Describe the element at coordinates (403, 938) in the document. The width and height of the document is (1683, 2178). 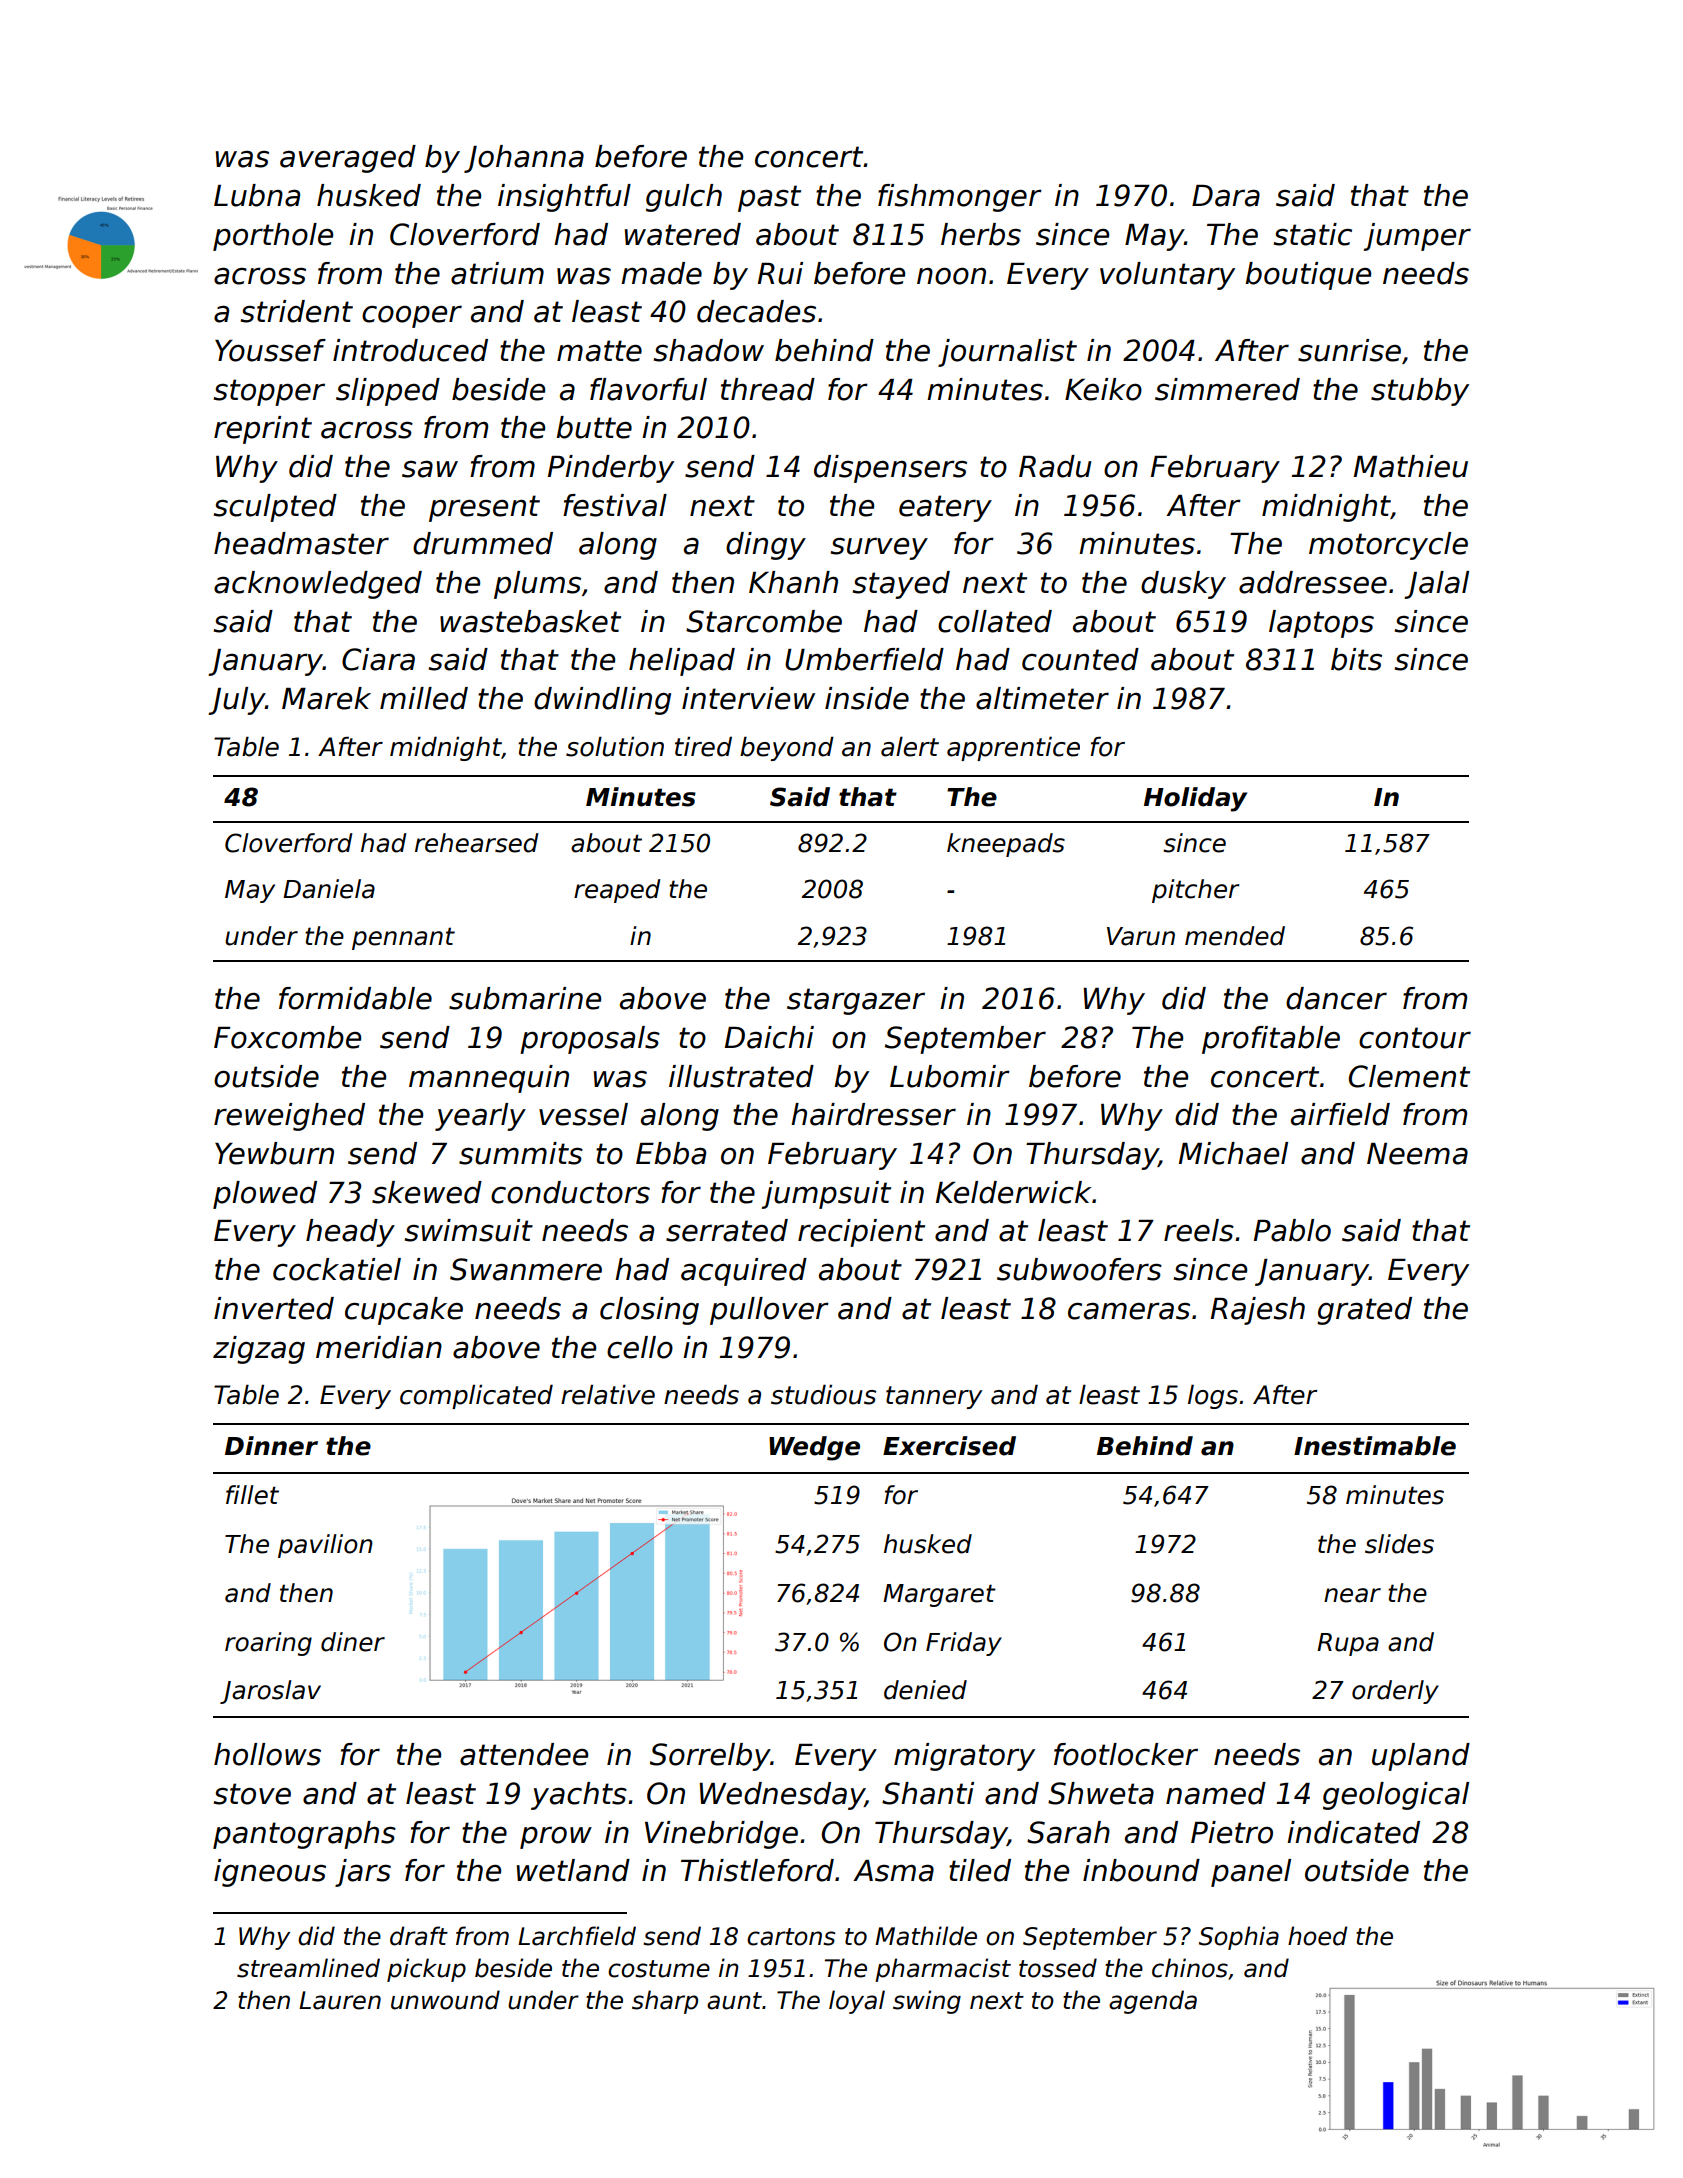
I see `pennant` at that location.
